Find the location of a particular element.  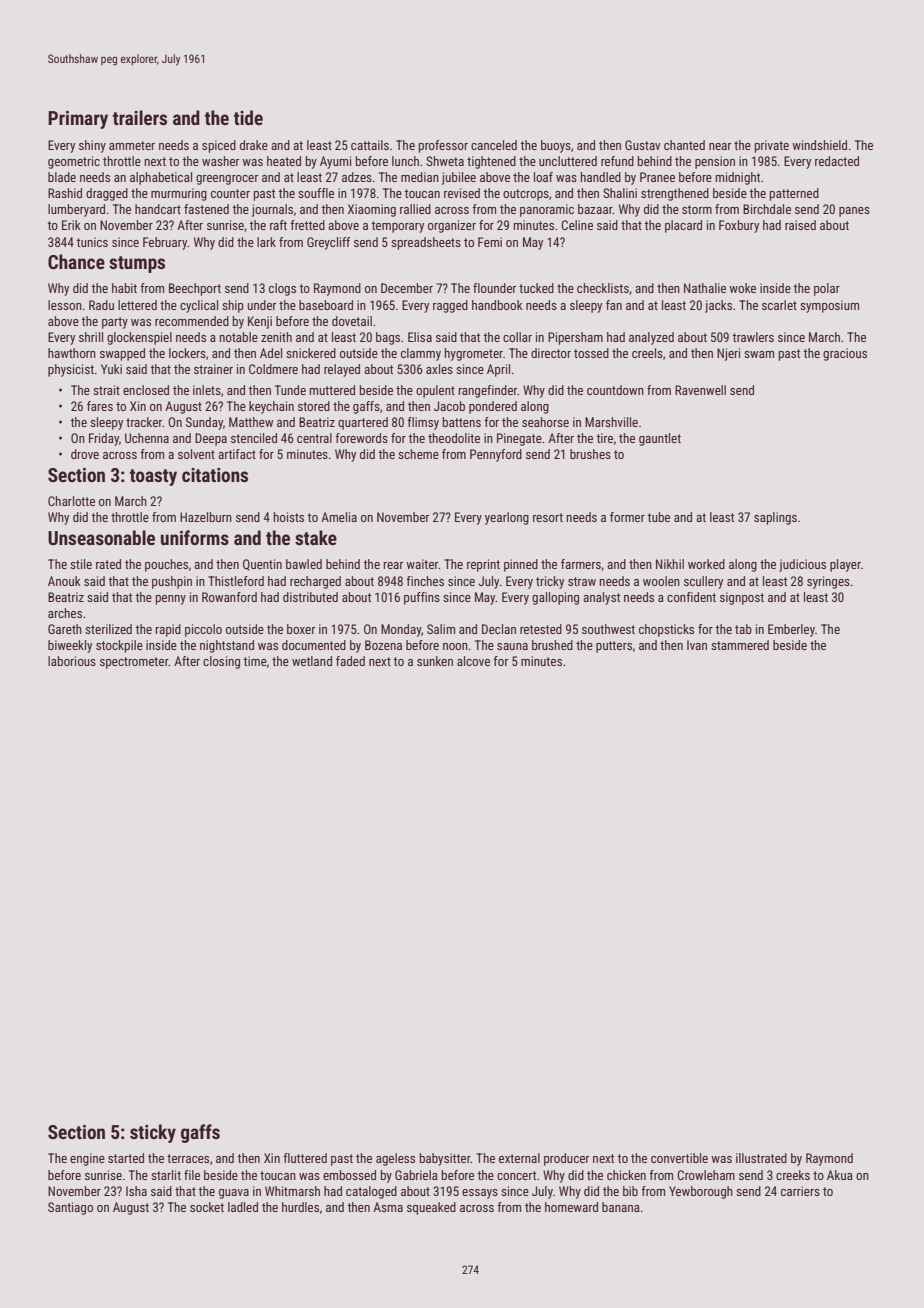

Primary is located at coordinates (78, 120).
